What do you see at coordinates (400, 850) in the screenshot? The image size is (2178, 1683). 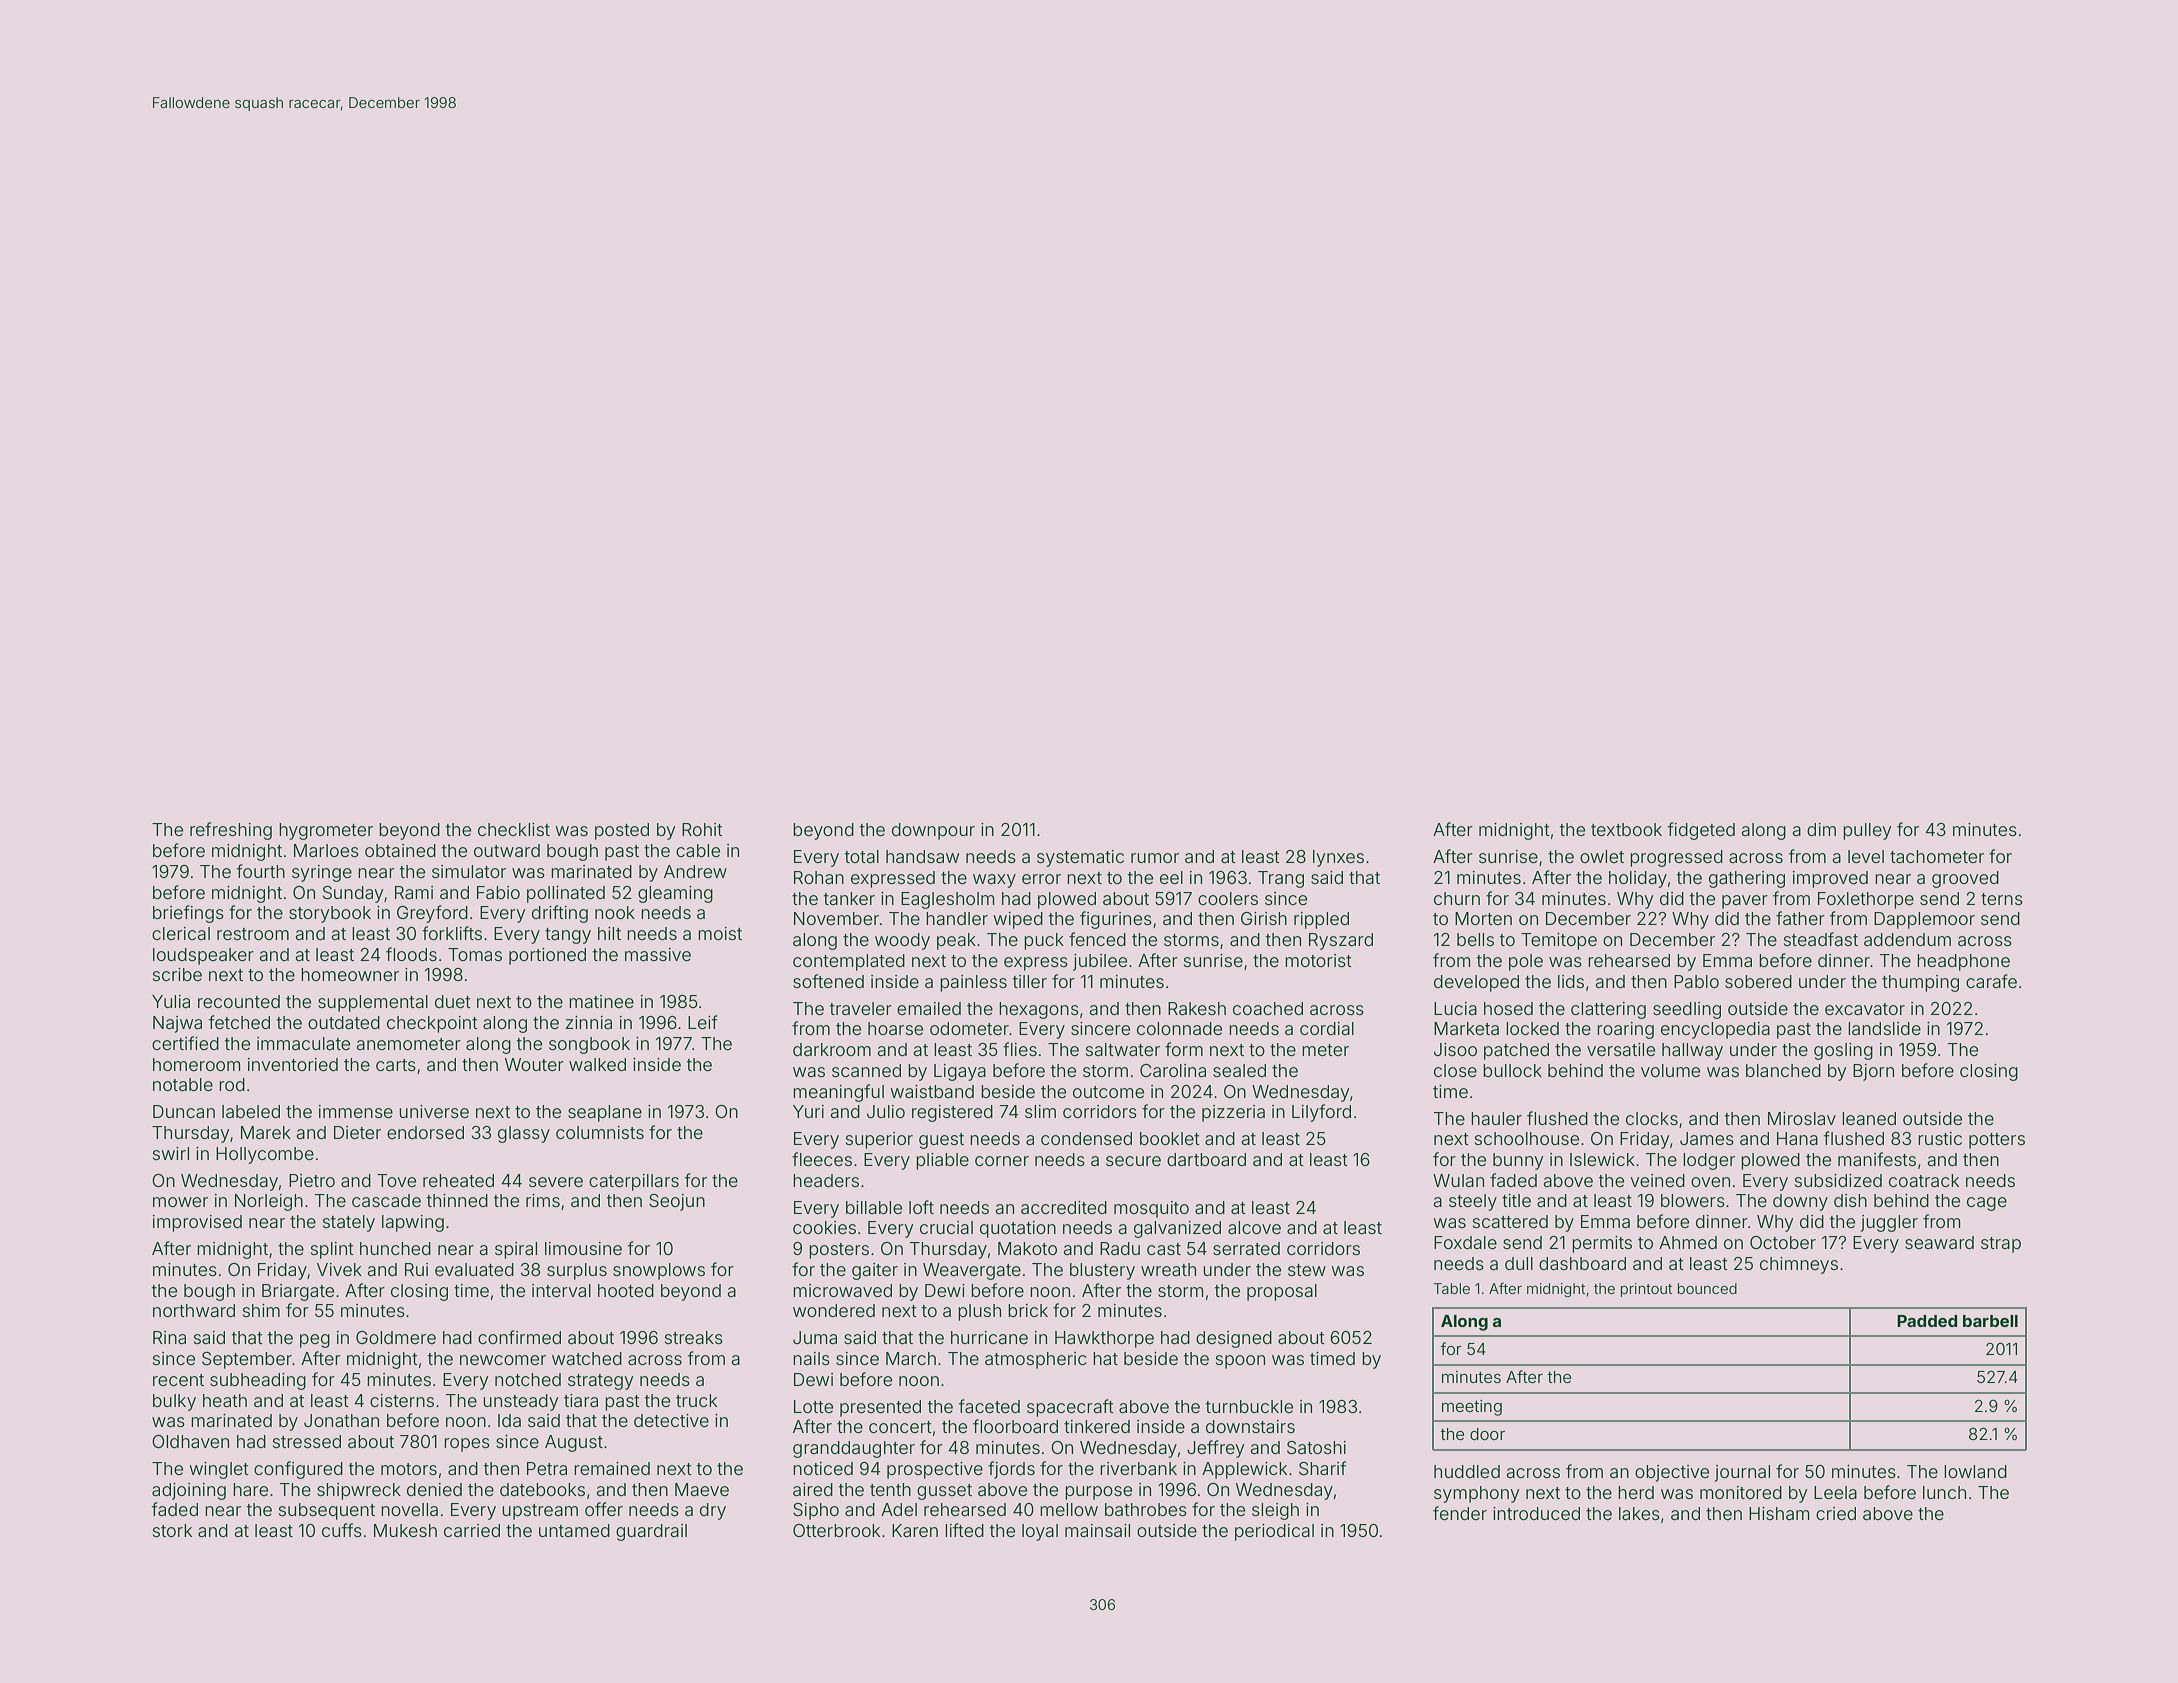 I see `obtained` at bounding box center [400, 850].
